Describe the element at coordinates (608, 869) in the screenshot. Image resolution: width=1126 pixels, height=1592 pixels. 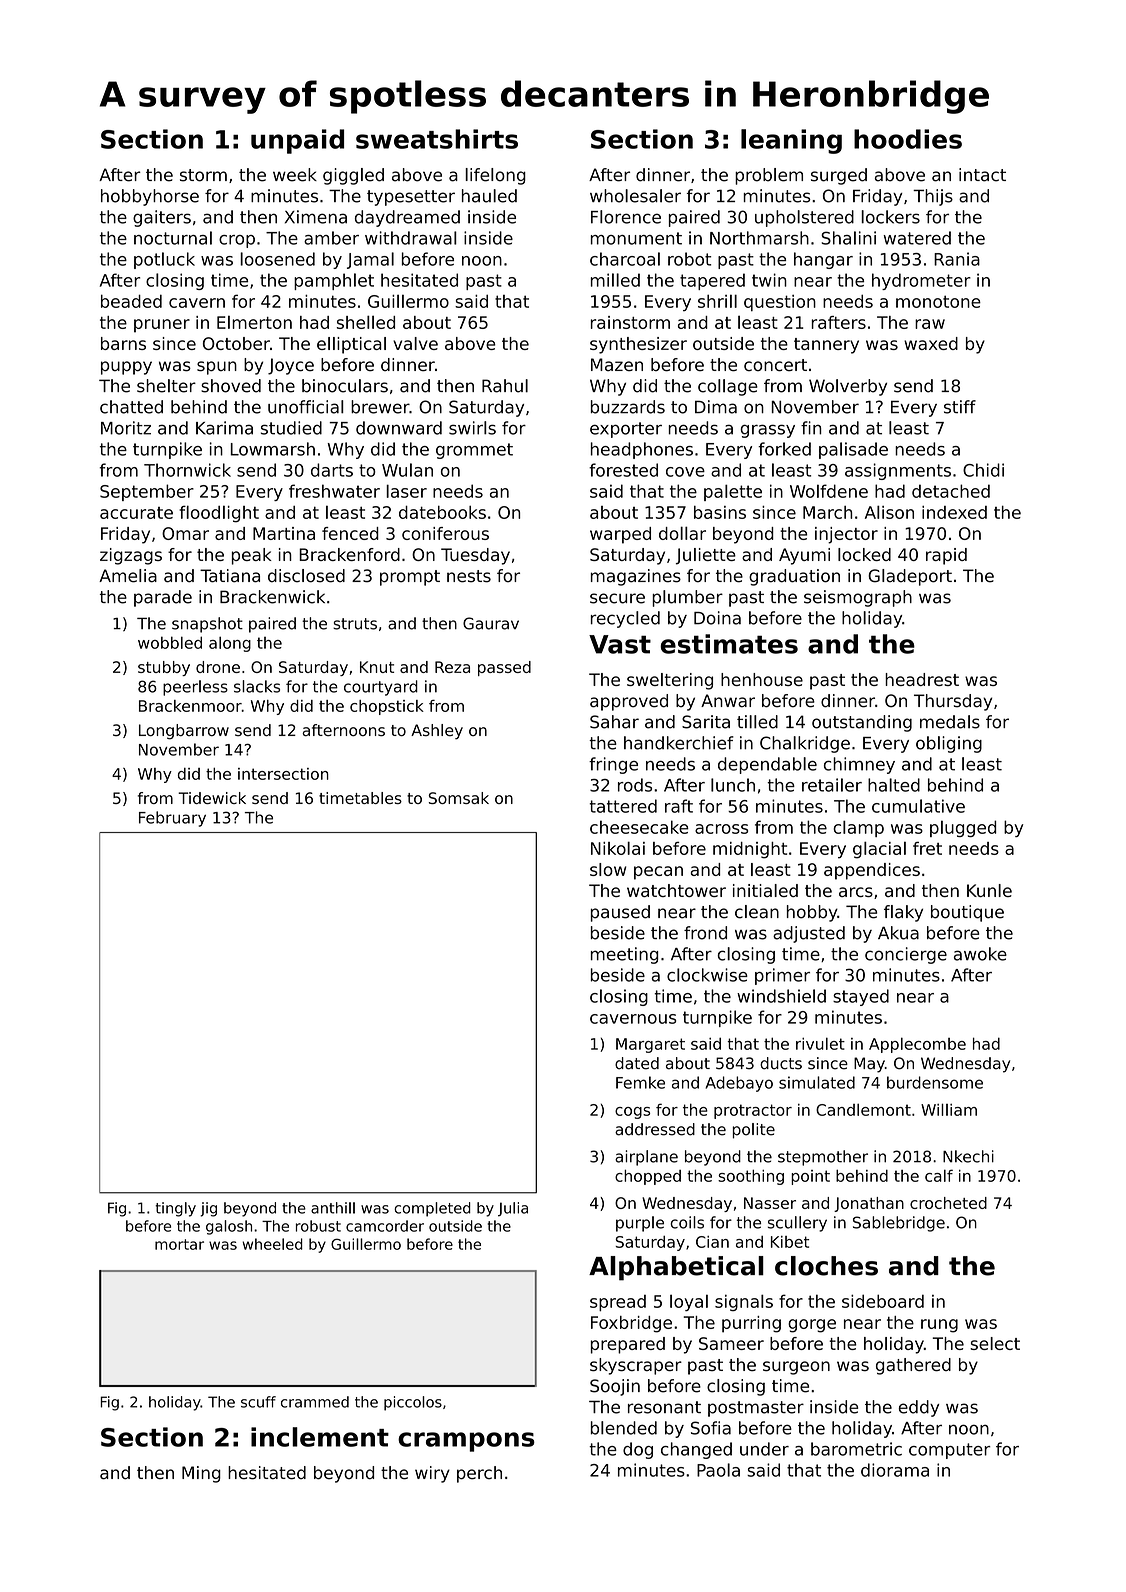
I see `slow` at that location.
